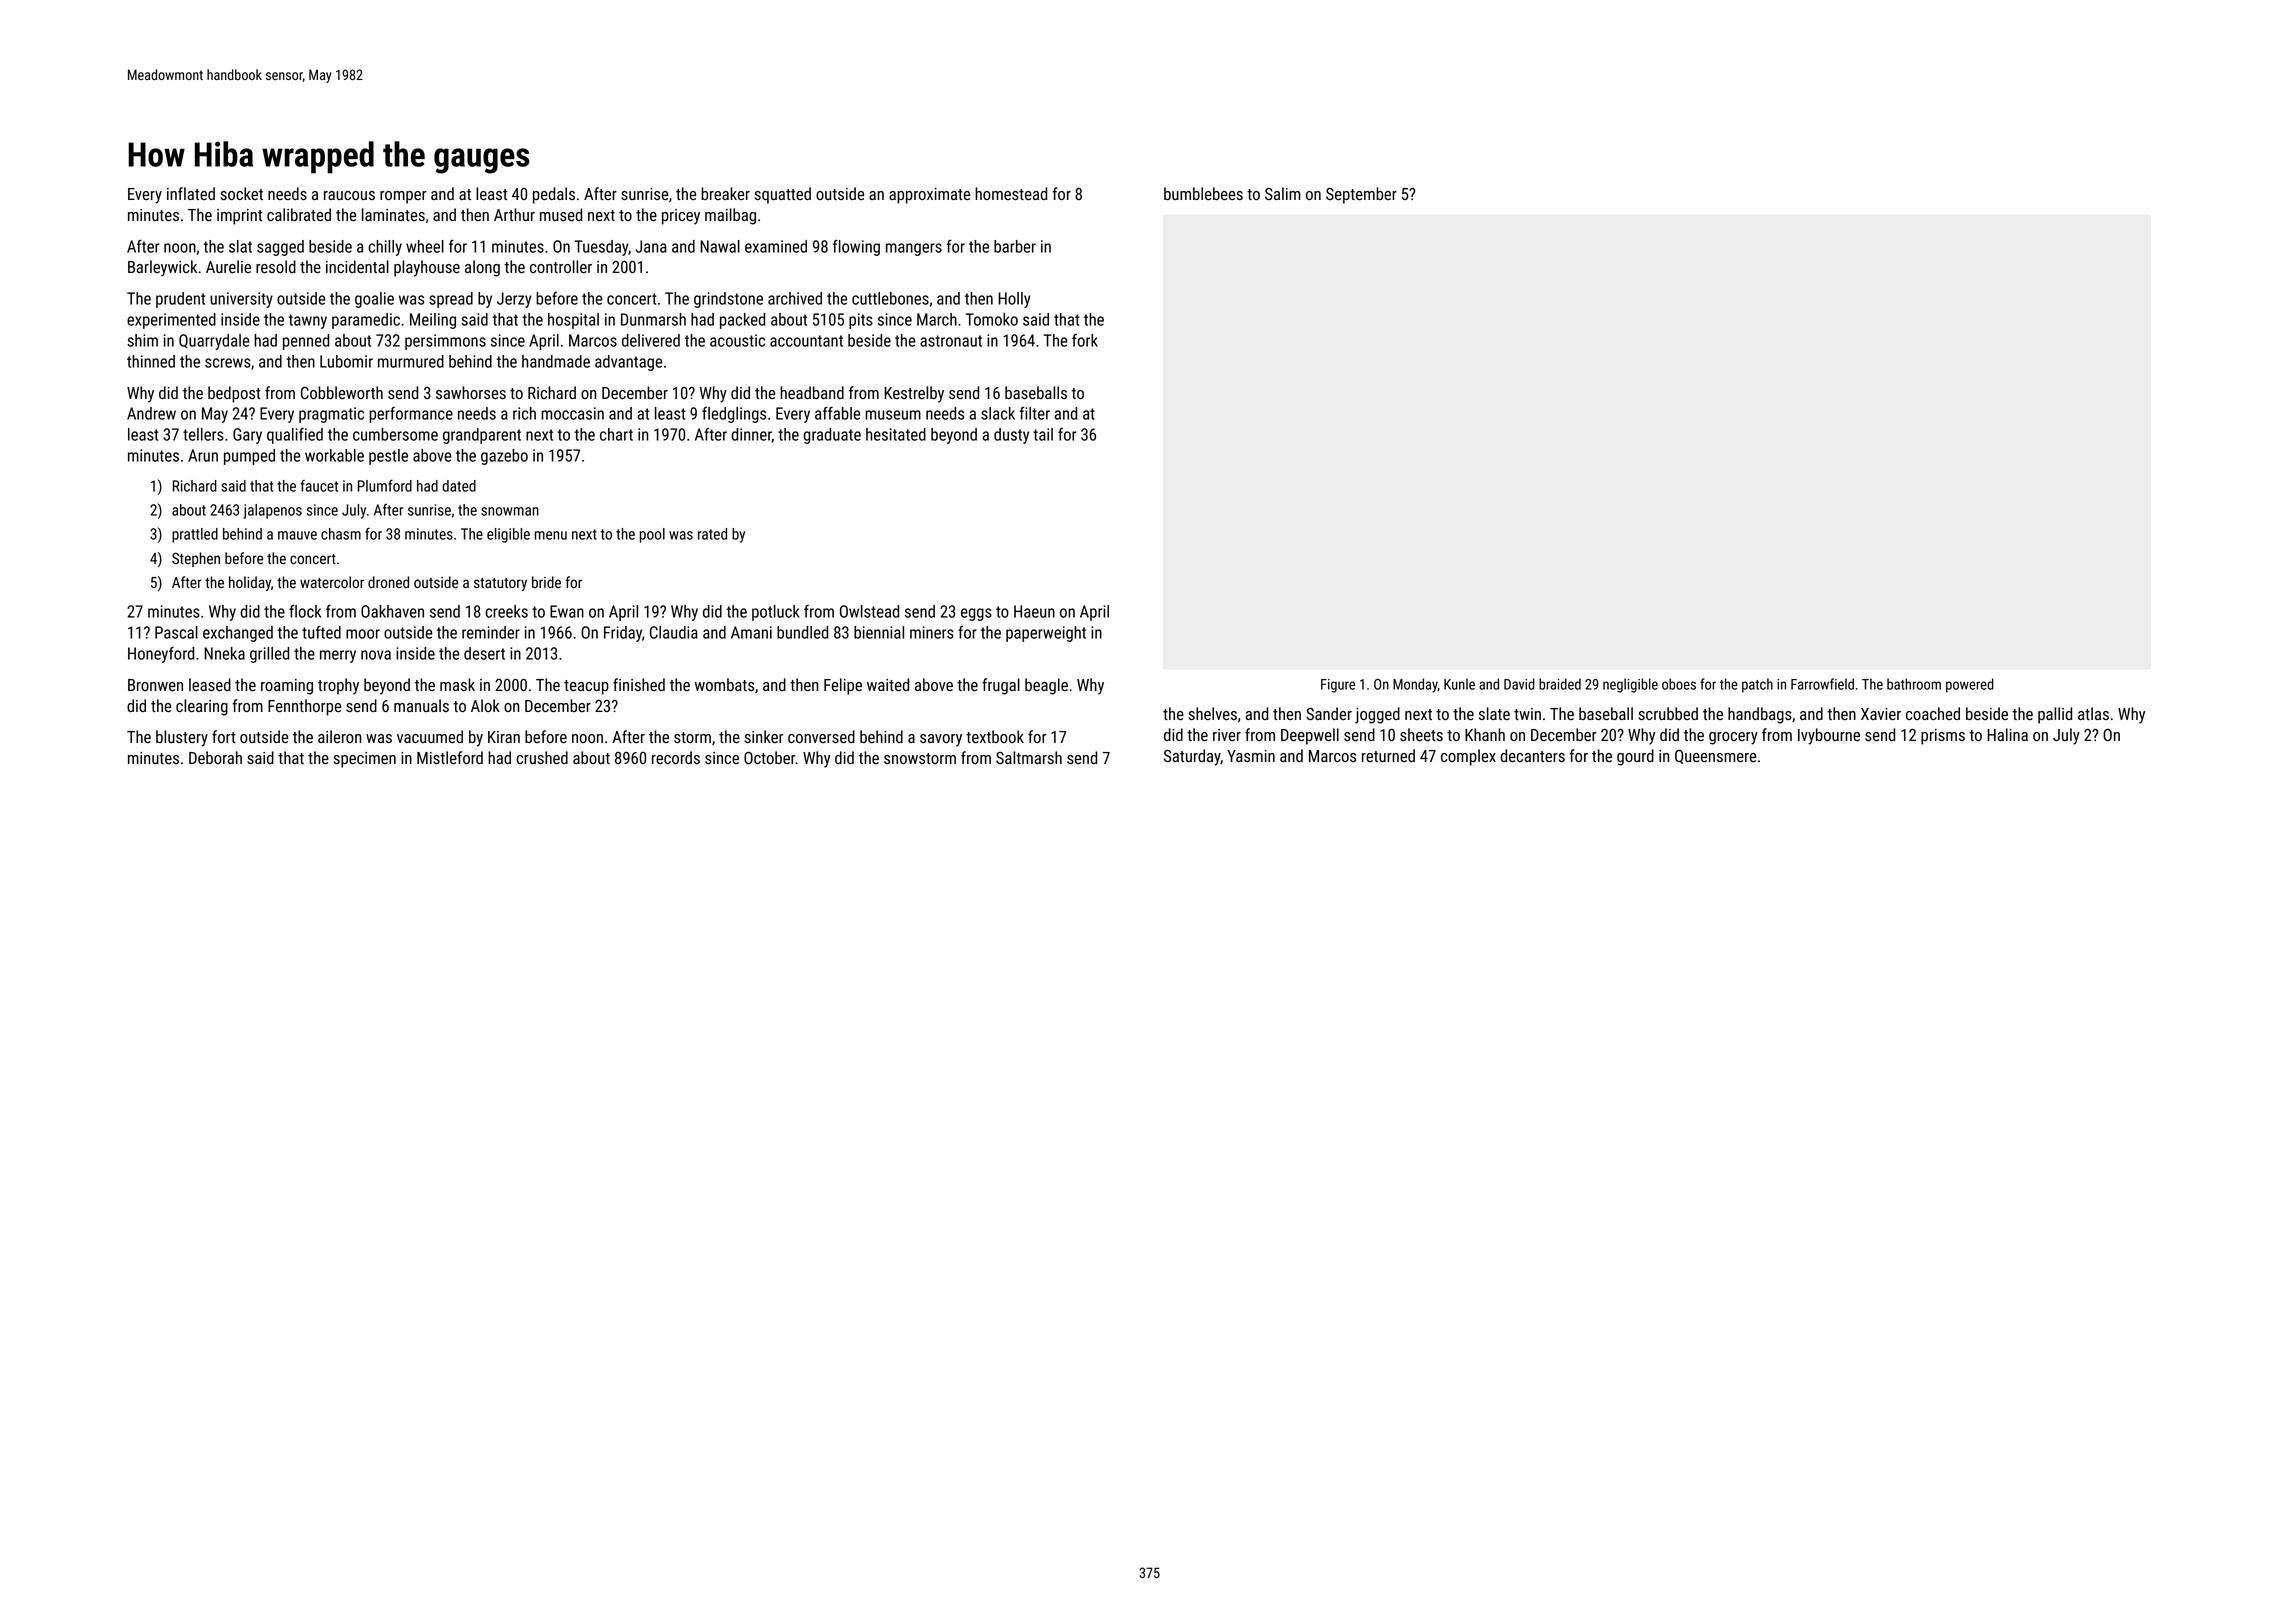  What do you see at coordinates (1338, 686) in the screenshot?
I see `Figure` at bounding box center [1338, 686].
